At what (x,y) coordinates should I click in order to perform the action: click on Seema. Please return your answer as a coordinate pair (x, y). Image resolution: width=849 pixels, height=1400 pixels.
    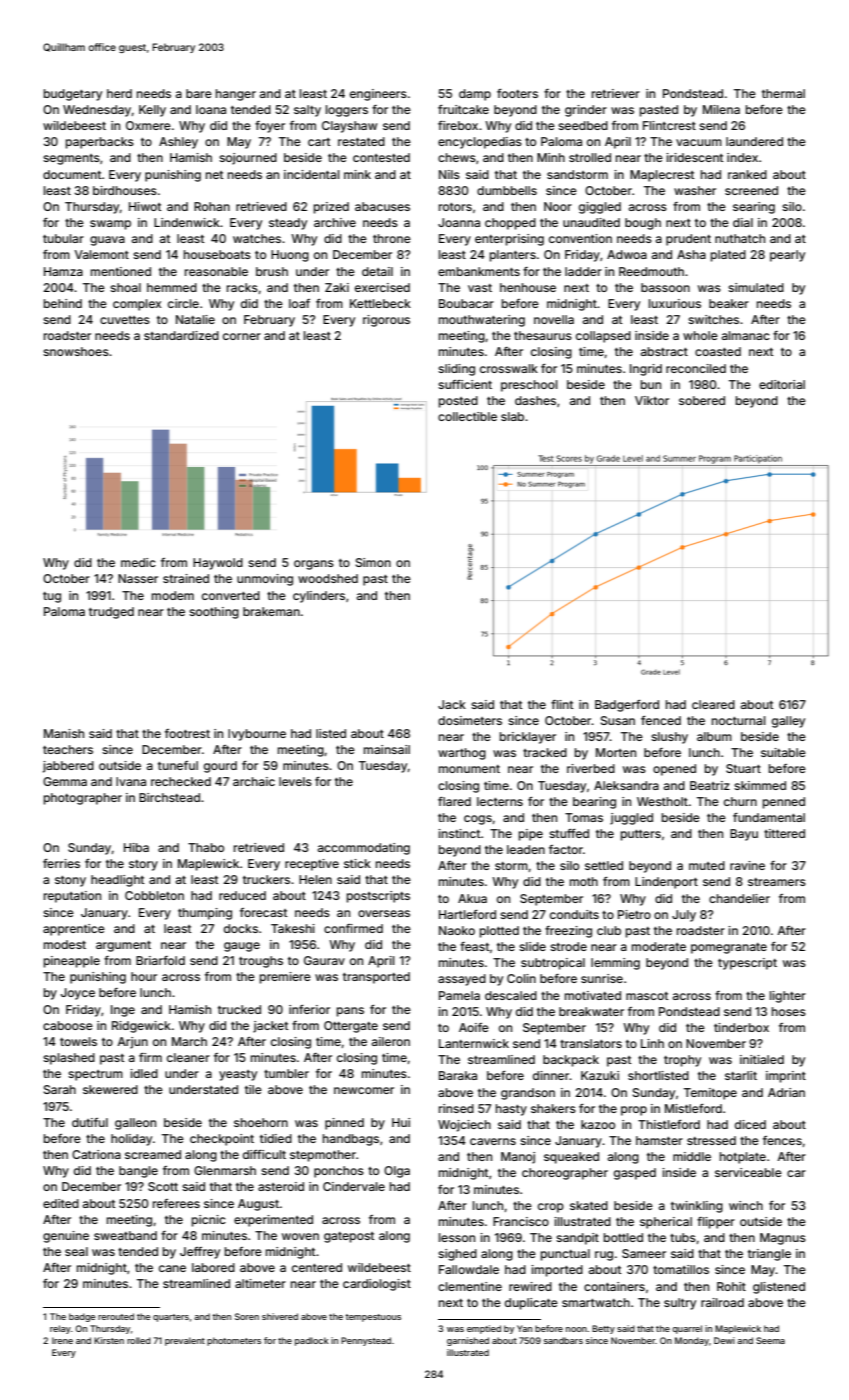
    Looking at the image, I should click on (770, 1340).
